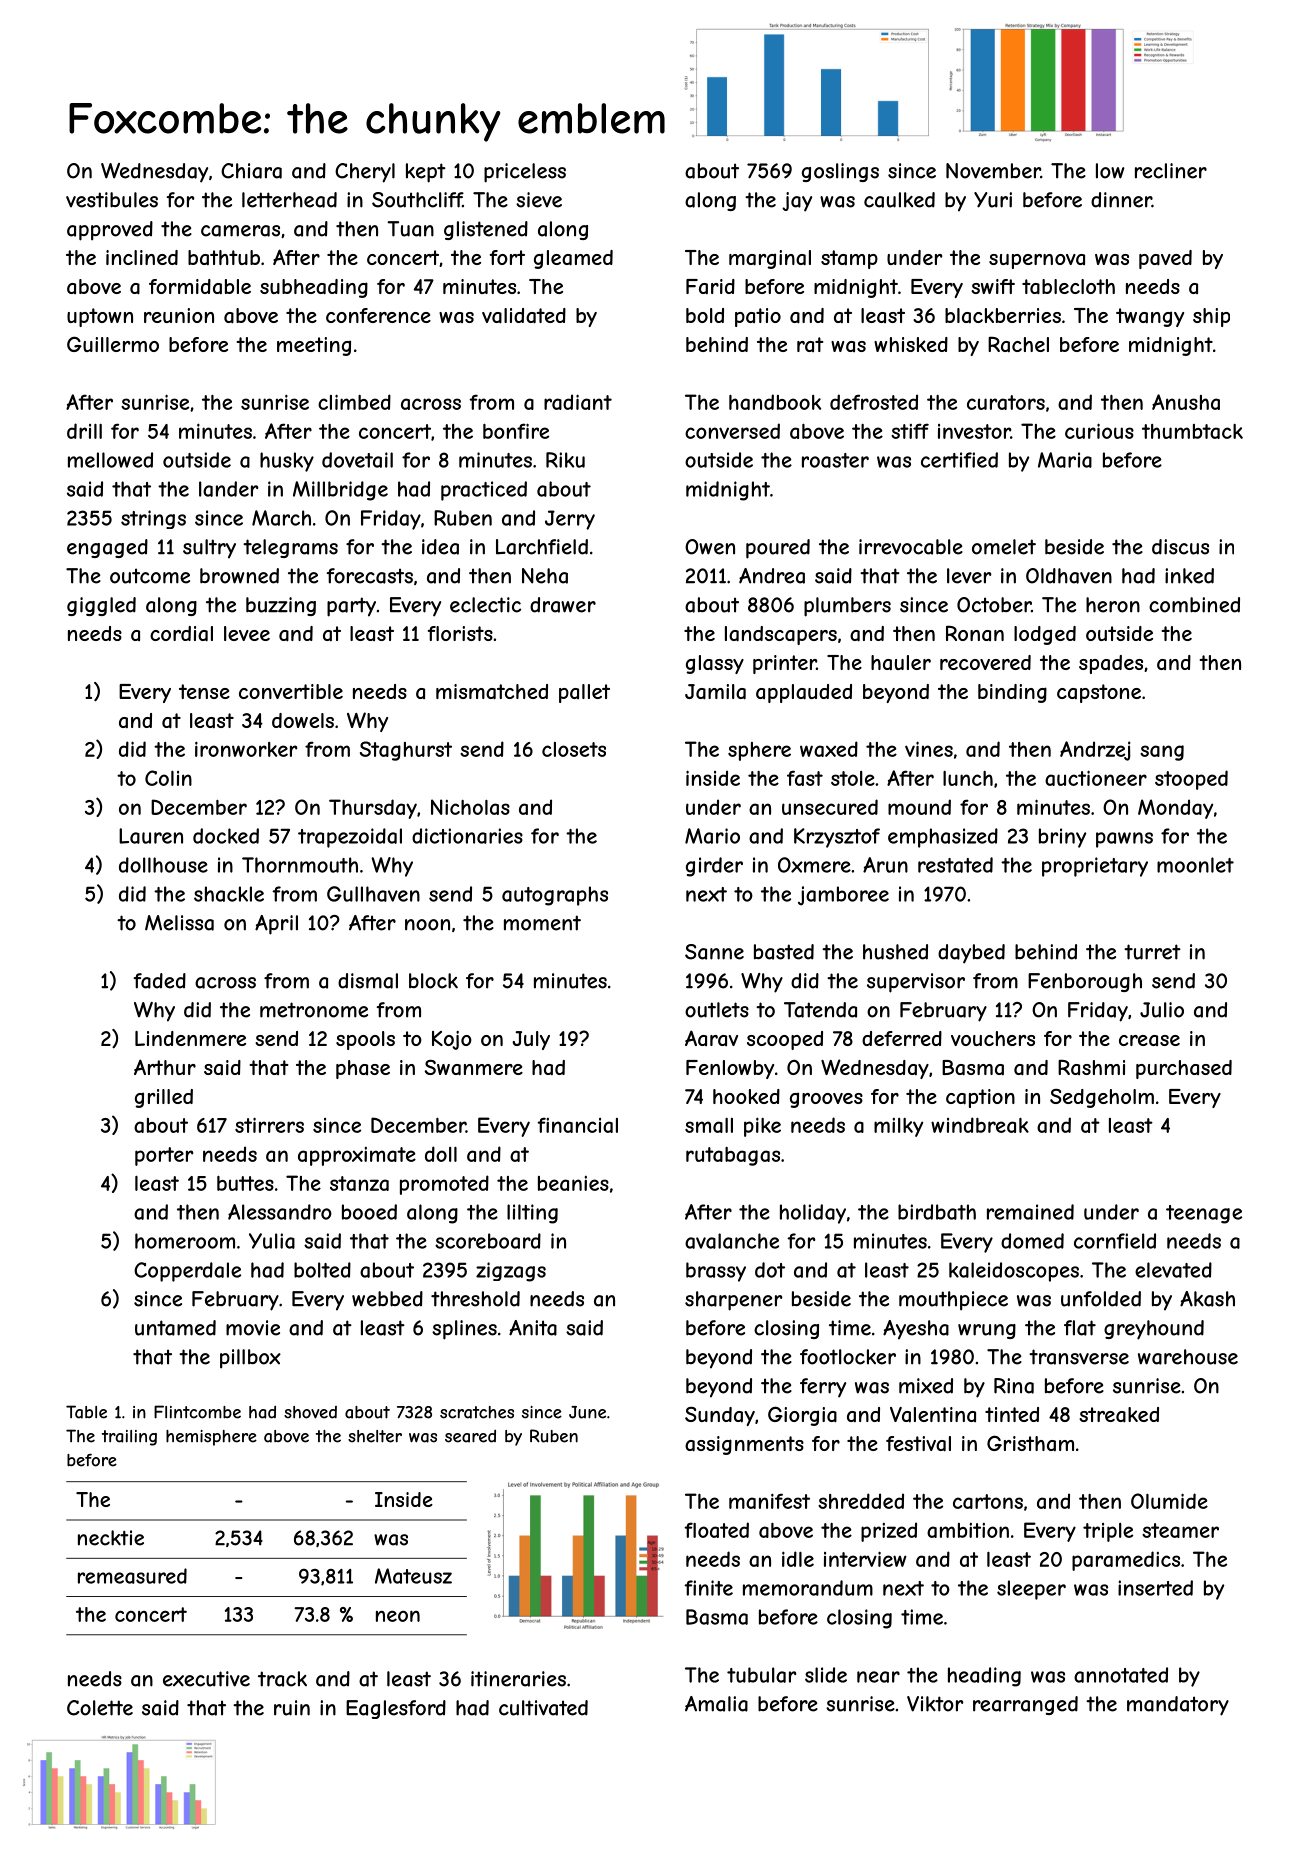 The height and width of the image is (1856, 1312). I want to click on porter, so click(164, 1156).
